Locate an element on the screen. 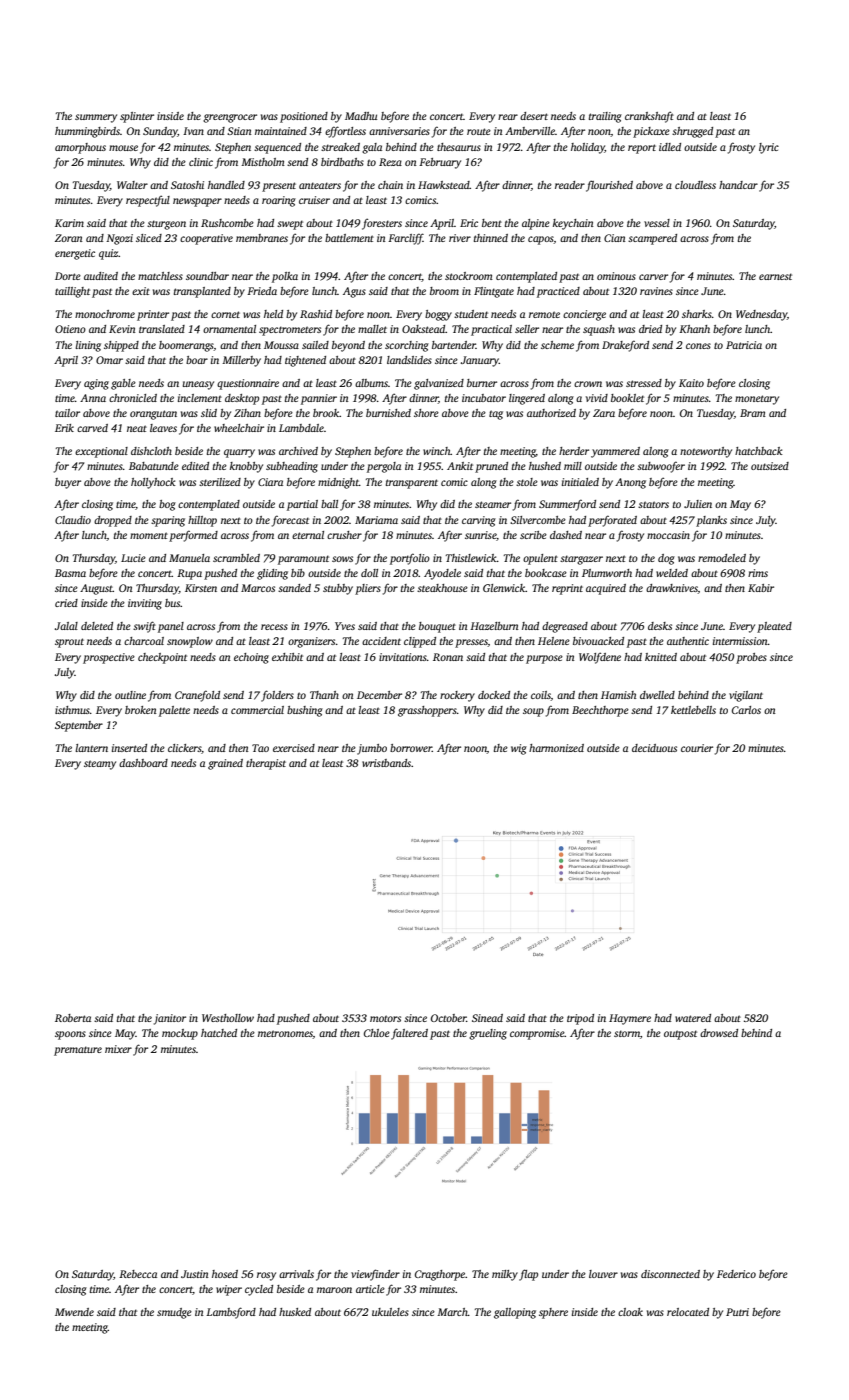 The image size is (849, 1400). hosed is located at coordinates (225, 1274).
